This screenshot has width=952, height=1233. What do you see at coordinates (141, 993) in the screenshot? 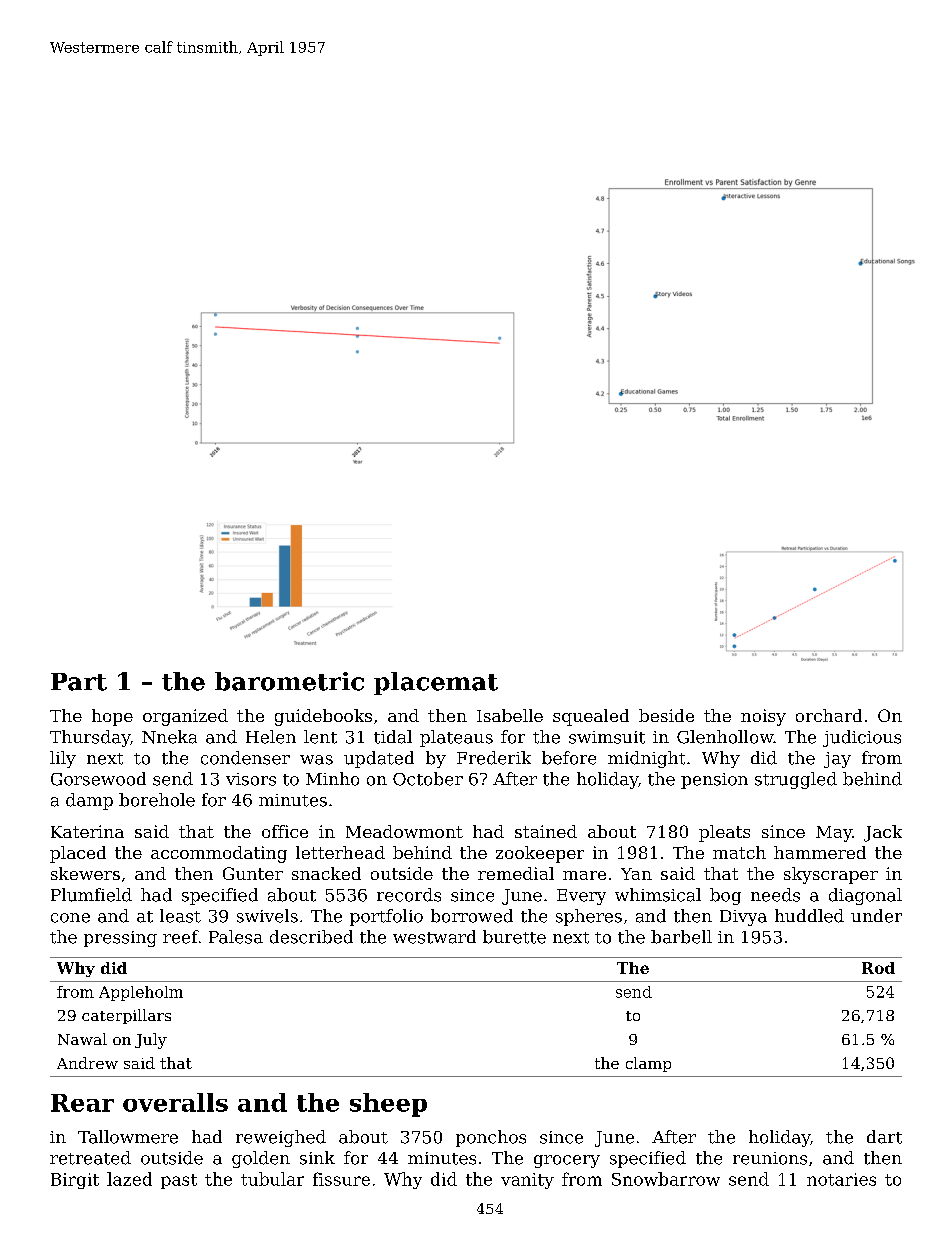
I see `Appleholm` at bounding box center [141, 993].
